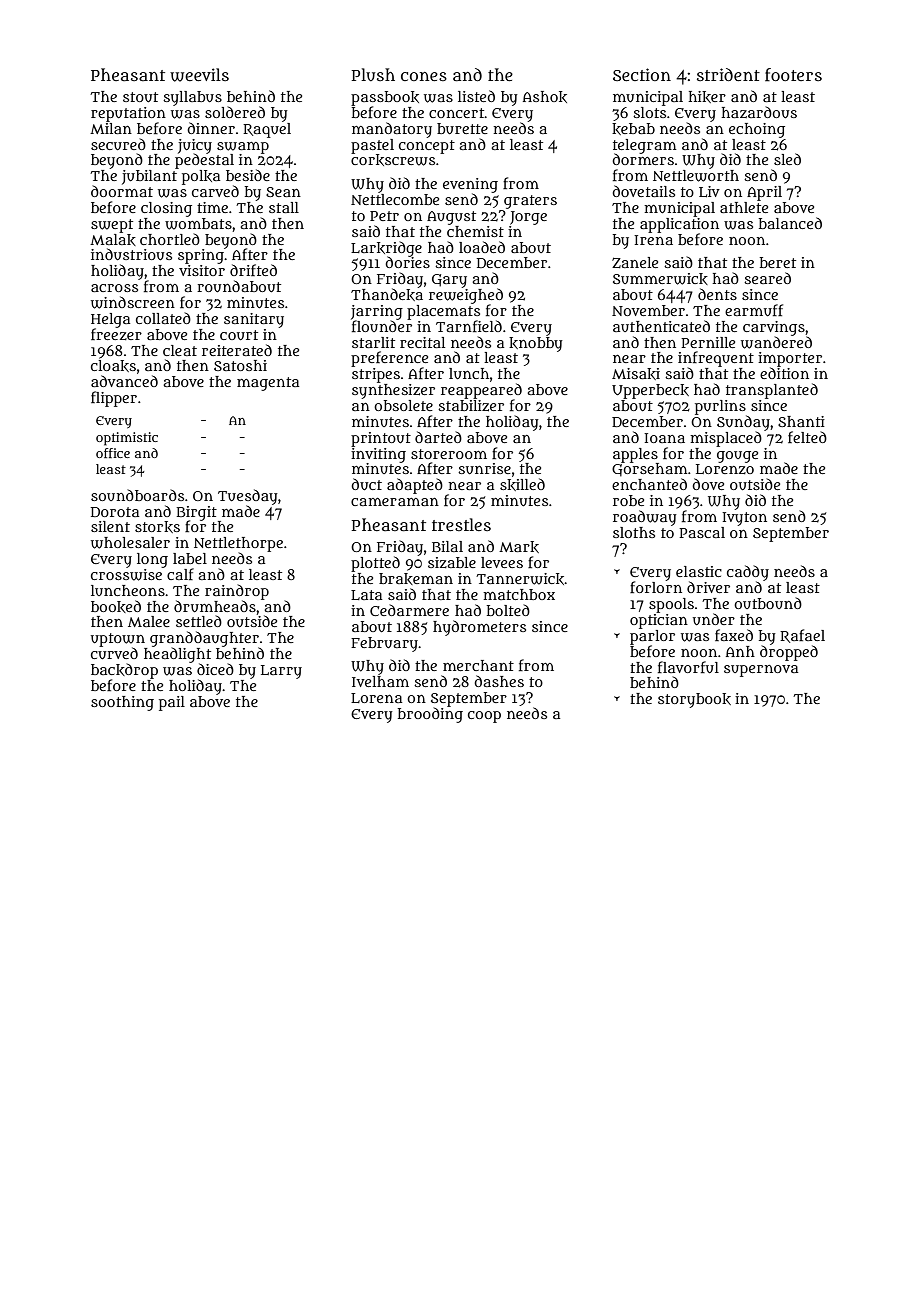 This screenshot has width=924, height=1308. Describe the element at coordinates (522, 484) in the screenshot. I see `skilled` at that location.
